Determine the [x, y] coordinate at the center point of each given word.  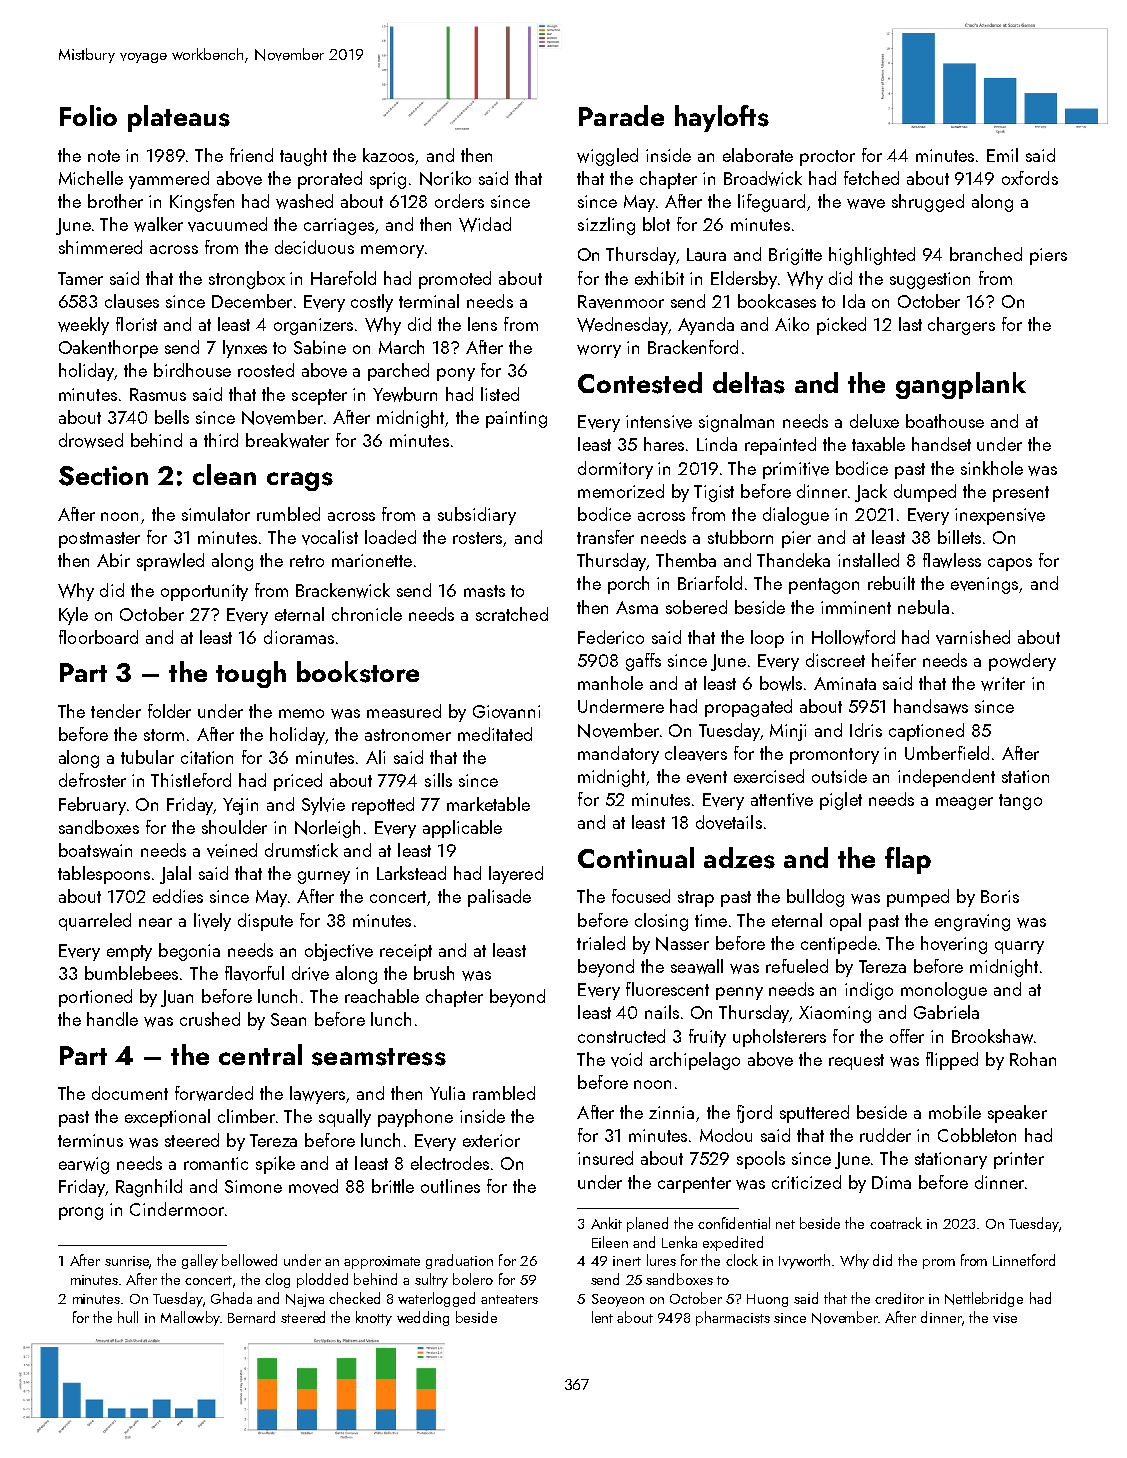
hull [128, 1317]
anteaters [509, 1299]
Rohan [1033, 1059]
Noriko [445, 178]
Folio [88, 115]
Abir [113, 560]
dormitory [615, 470]
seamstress [379, 1057]
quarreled [95, 922]
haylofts [722, 118]
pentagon [824, 586]
